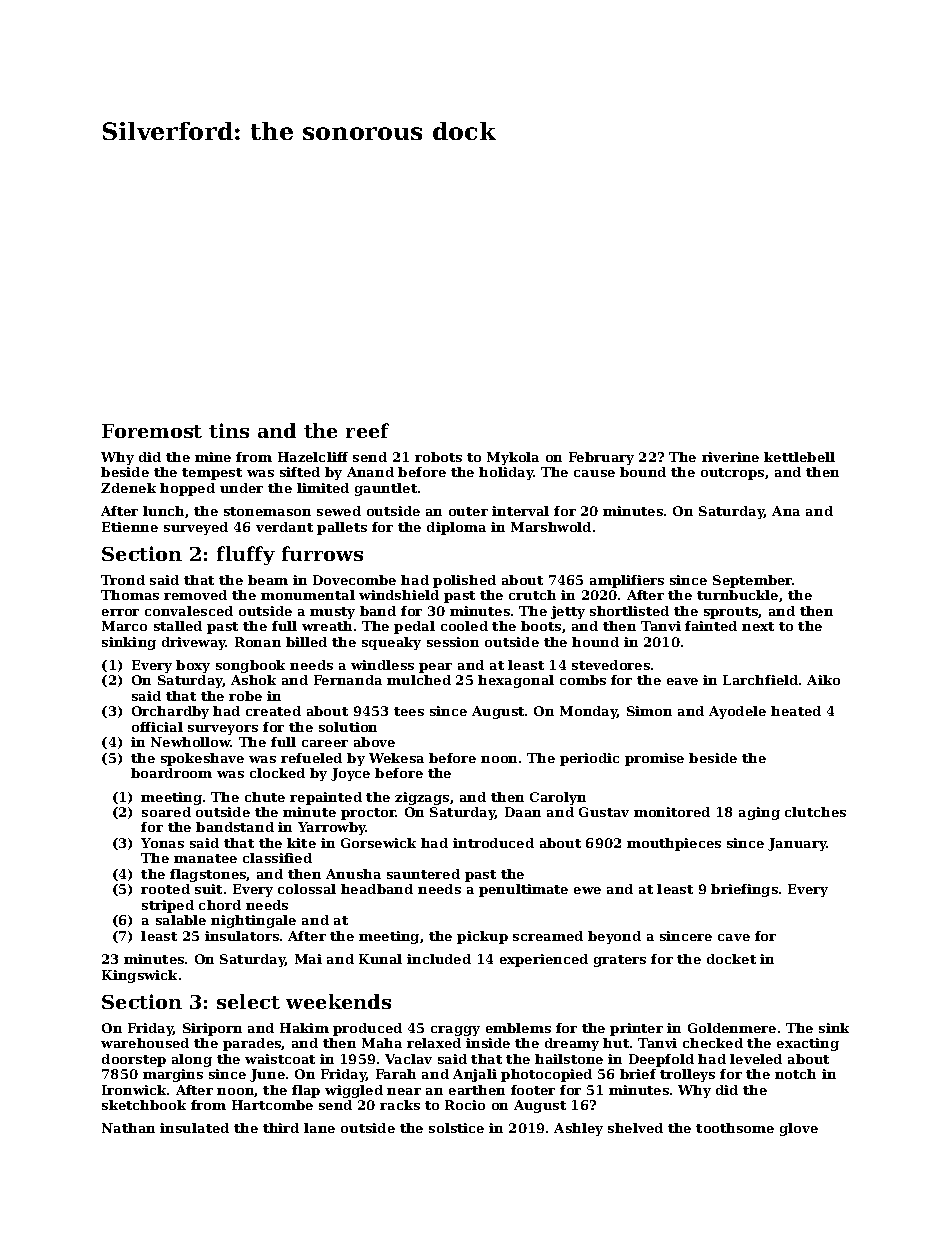 The width and height of the screenshot is (952, 1233). Describe the element at coordinates (730, 457) in the screenshot. I see `riverine` at that location.
